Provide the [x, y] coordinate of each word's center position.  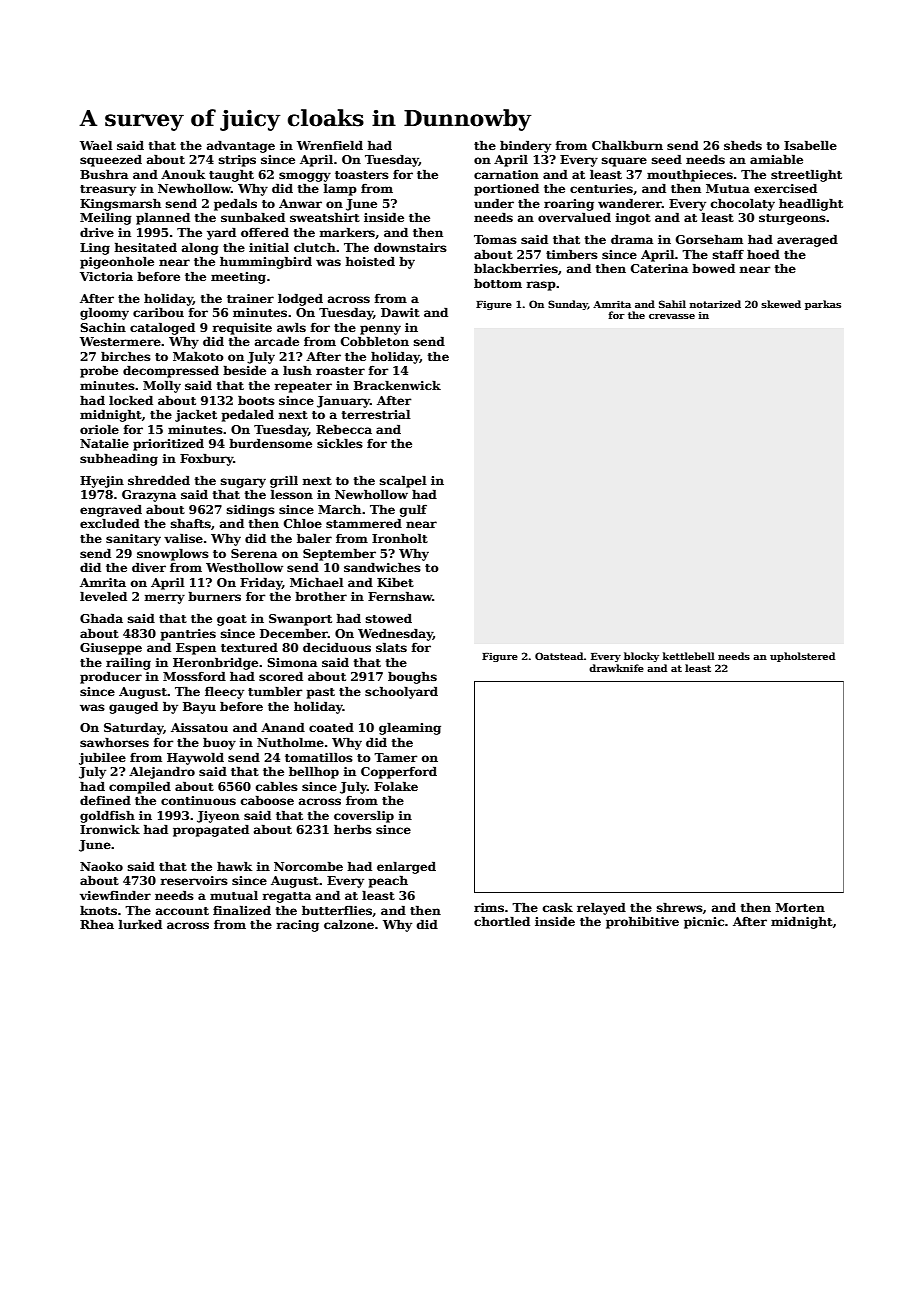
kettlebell [689, 656]
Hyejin [102, 482]
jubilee [102, 758]
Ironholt [400, 538]
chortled [502, 921]
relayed [601, 908]
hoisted [370, 261]
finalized [242, 910]
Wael [96, 145]
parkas [823, 305]
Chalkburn [627, 145]
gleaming [410, 729]
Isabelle [810, 145]
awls [291, 327]
